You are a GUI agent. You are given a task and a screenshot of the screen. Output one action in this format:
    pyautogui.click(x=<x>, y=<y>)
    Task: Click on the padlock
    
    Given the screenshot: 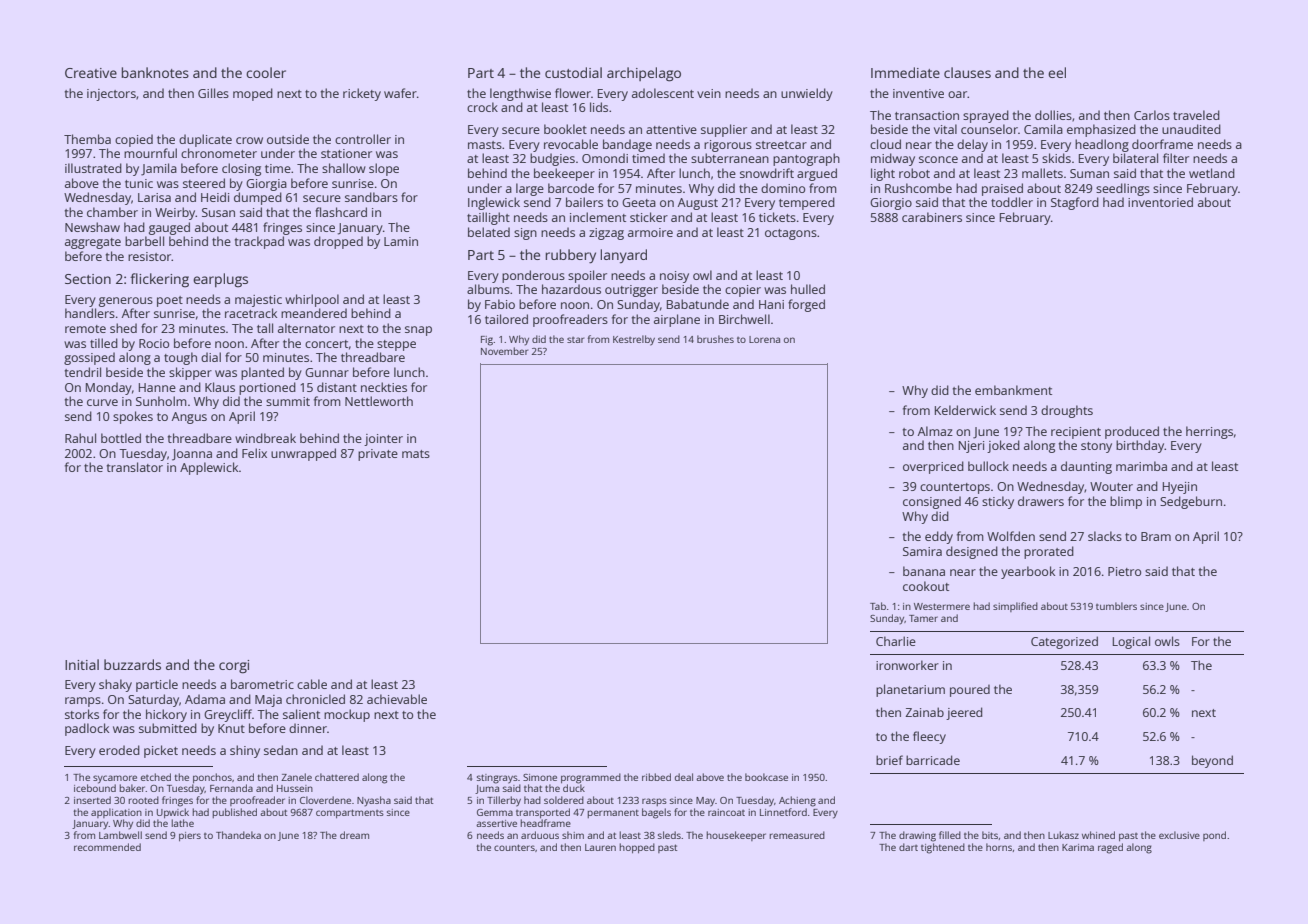 What is the action you would take?
    pyautogui.click(x=87, y=729)
